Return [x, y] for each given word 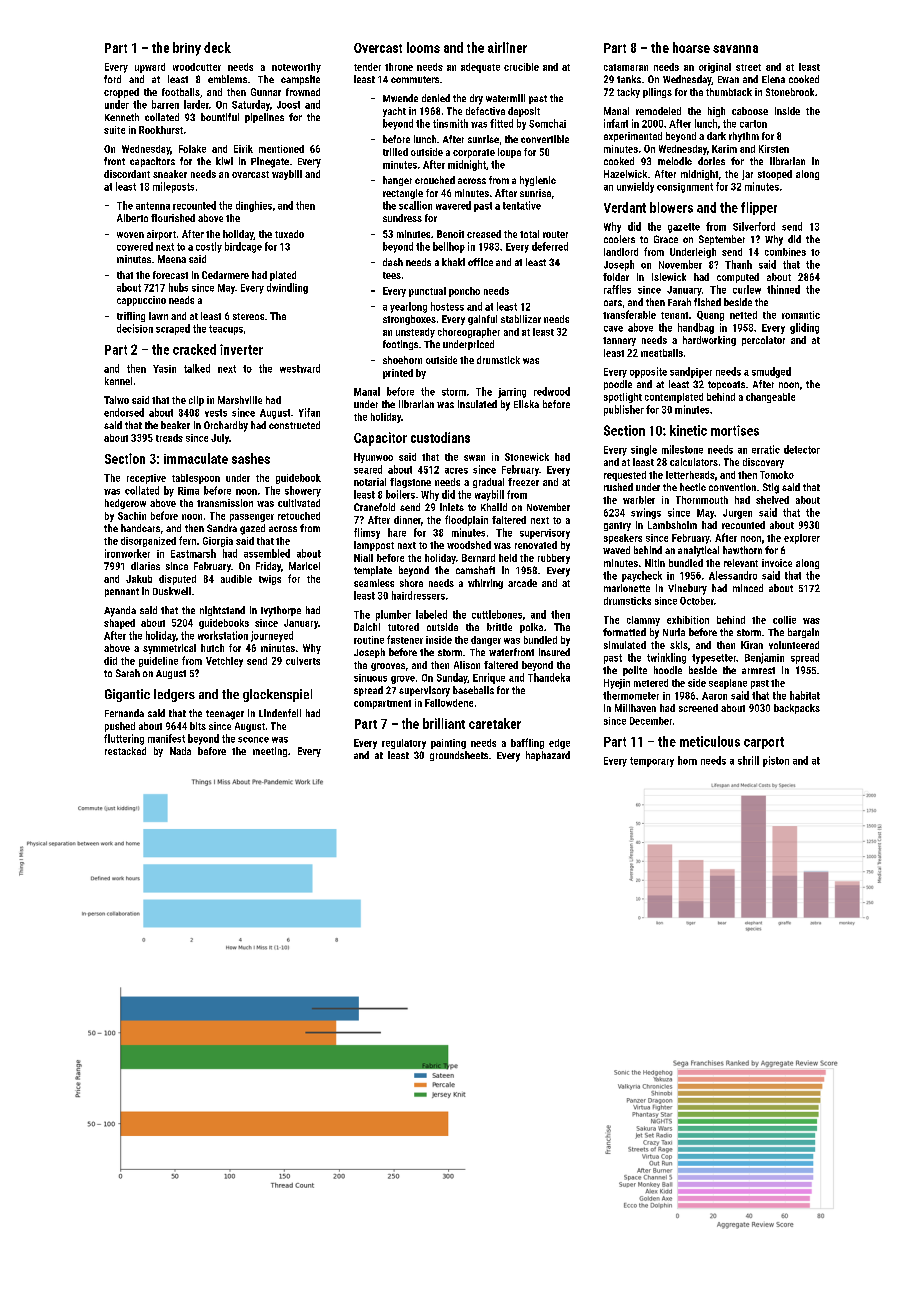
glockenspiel [277, 695]
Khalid [494, 507]
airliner [507, 47]
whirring [485, 584]
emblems [227, 79]
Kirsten [774, 149]
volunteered [794, 645]
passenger [252, 518]
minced [748, 588]
